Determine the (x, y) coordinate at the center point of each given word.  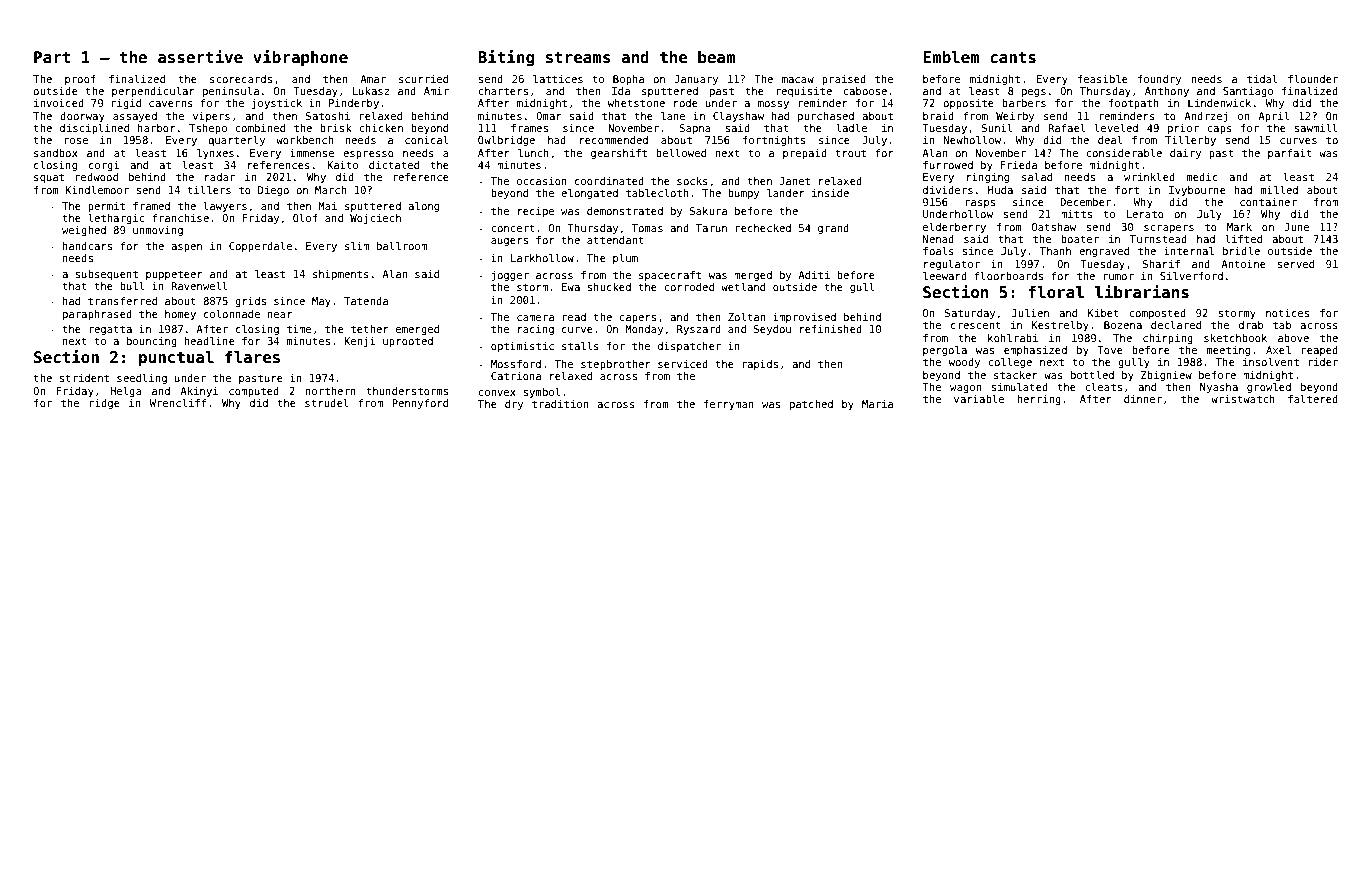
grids (250, 302)
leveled (1116, 128)
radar (220, 177)
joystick (277, 104)
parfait (1290, 154)
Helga (126, 392)
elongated (589, 194)
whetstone (636, 103)
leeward (945, 276)
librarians (1142, 291)
